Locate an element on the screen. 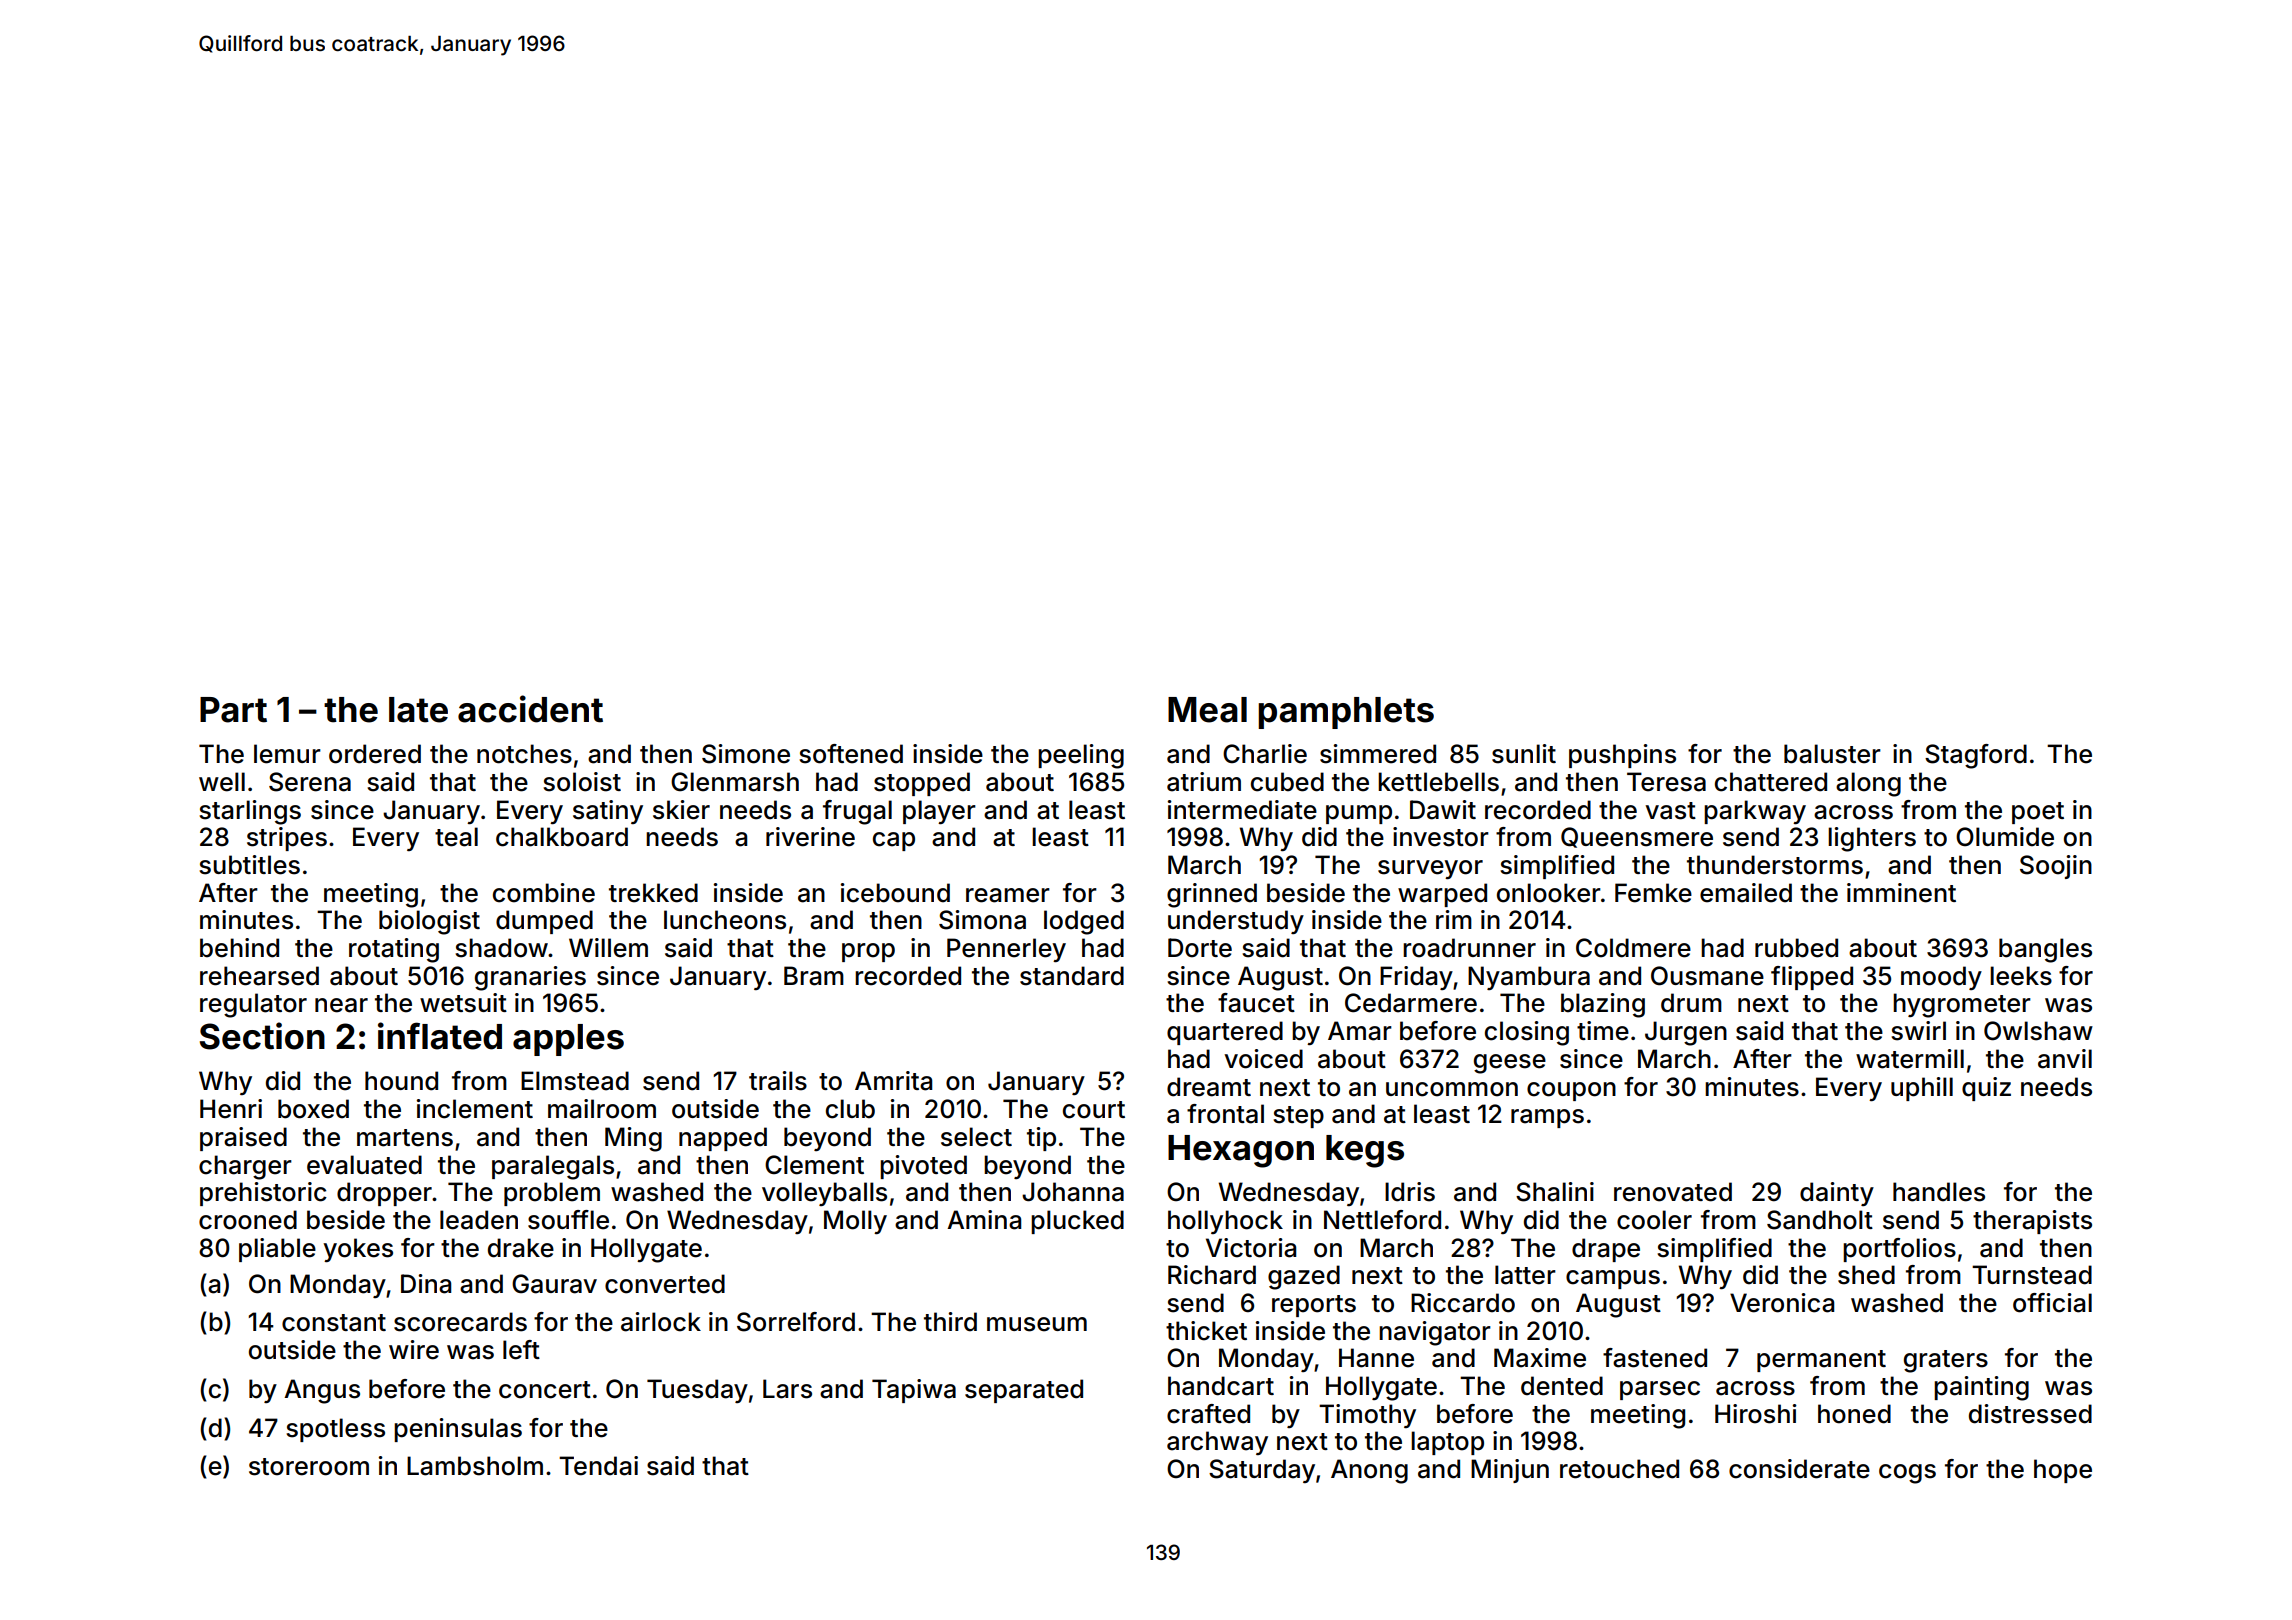 This screenshot has width=2292, height=1620. Saturday is located at coordinates (1262, 1471).
